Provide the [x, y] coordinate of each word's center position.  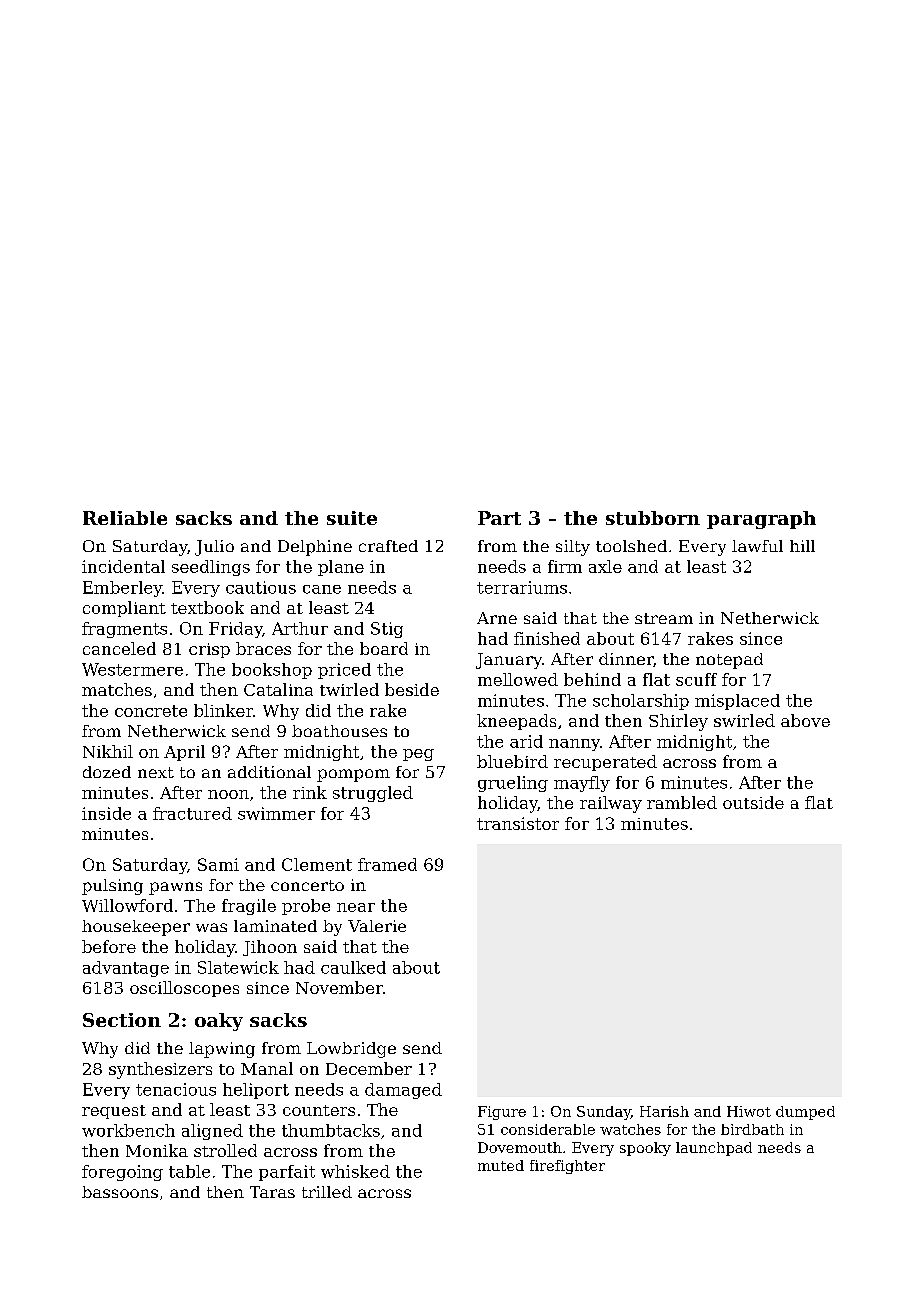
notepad [729, 661]
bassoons [120, 1192]
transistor [518, 823]
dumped [805, 1113]
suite [352, 518]
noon [228, 794]
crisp [209, 650]
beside [412, 689]
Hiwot [749, 1111]
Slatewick [238, 967]
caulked [353, 967]
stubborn [653, 518]
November [339, 987]
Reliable [125, 518]
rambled [682, 802]
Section [122, 1020]
